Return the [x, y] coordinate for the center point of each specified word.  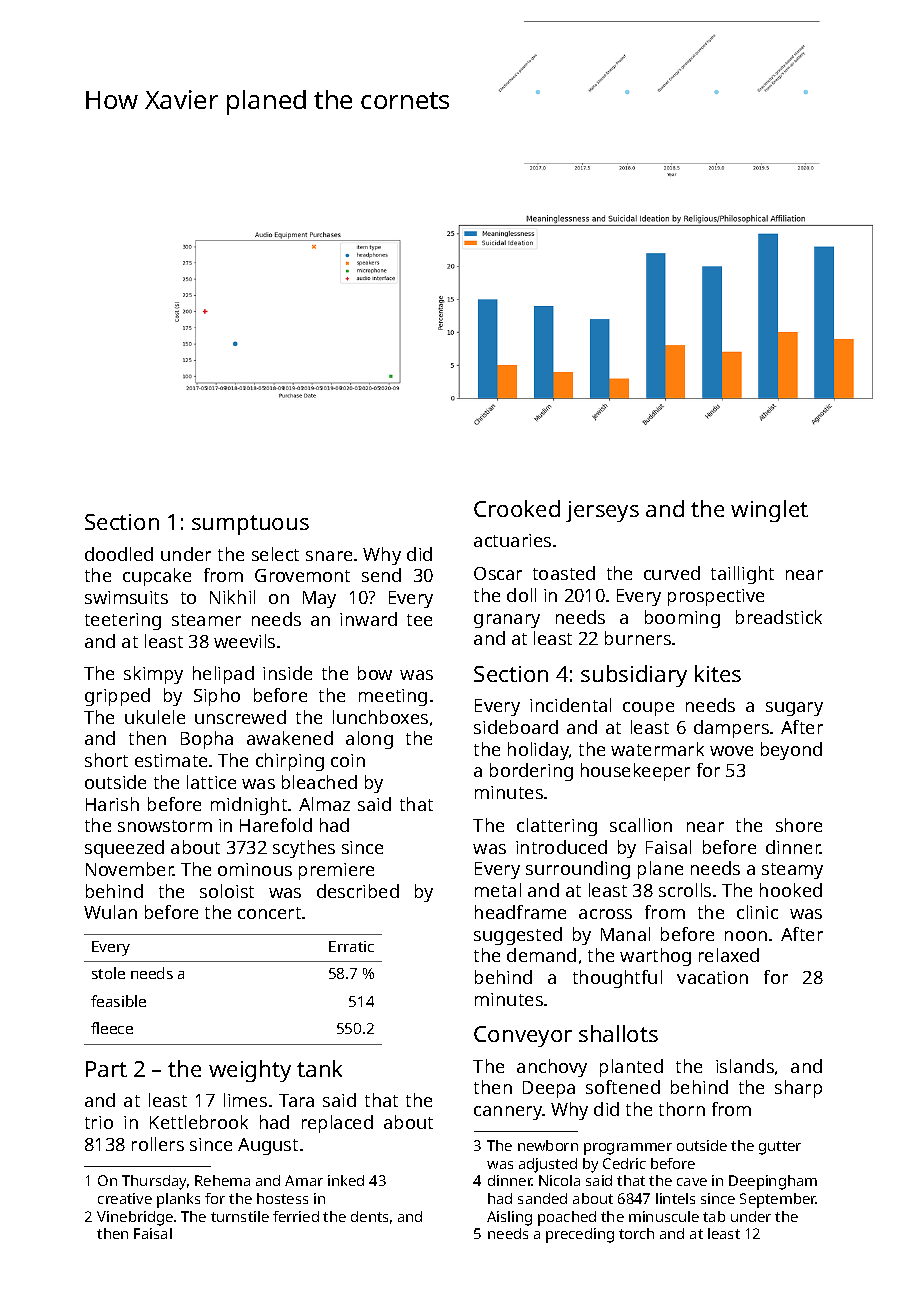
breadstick [779, 617]
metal [498, 890]
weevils [244, 641]
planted [631, 1068]
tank [319, 1068]
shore [799, 825]
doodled [119, 554]
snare [329, 556]
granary [507, 621]
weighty [250, 1071]
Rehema [222, 1180]
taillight [742, 575]
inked [346, 1180]
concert [269, 913]
